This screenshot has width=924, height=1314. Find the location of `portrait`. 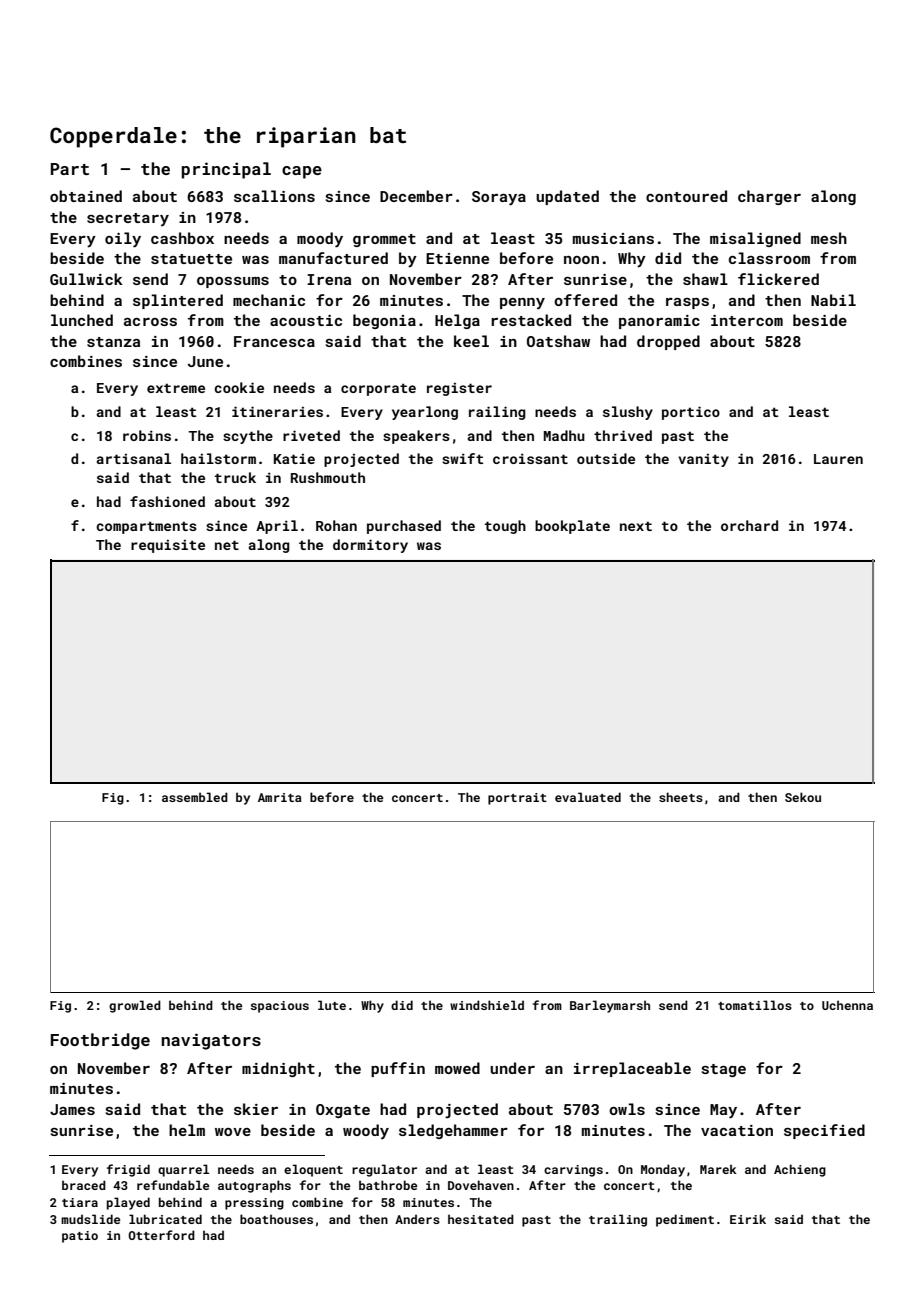

portrait is located at coordinates (517, 799).
